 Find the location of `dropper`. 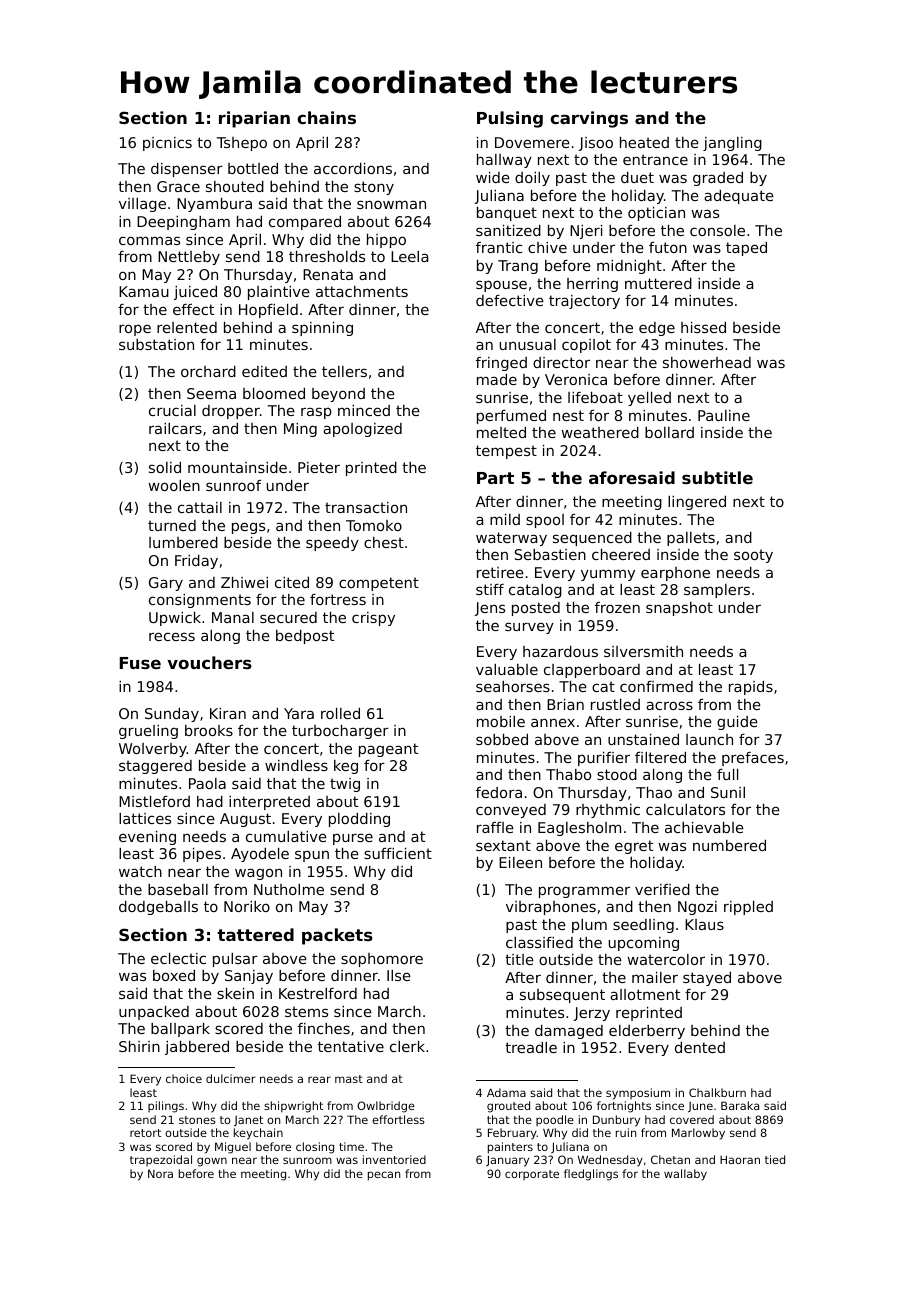

dropper is located at coordinates (231, 412).
